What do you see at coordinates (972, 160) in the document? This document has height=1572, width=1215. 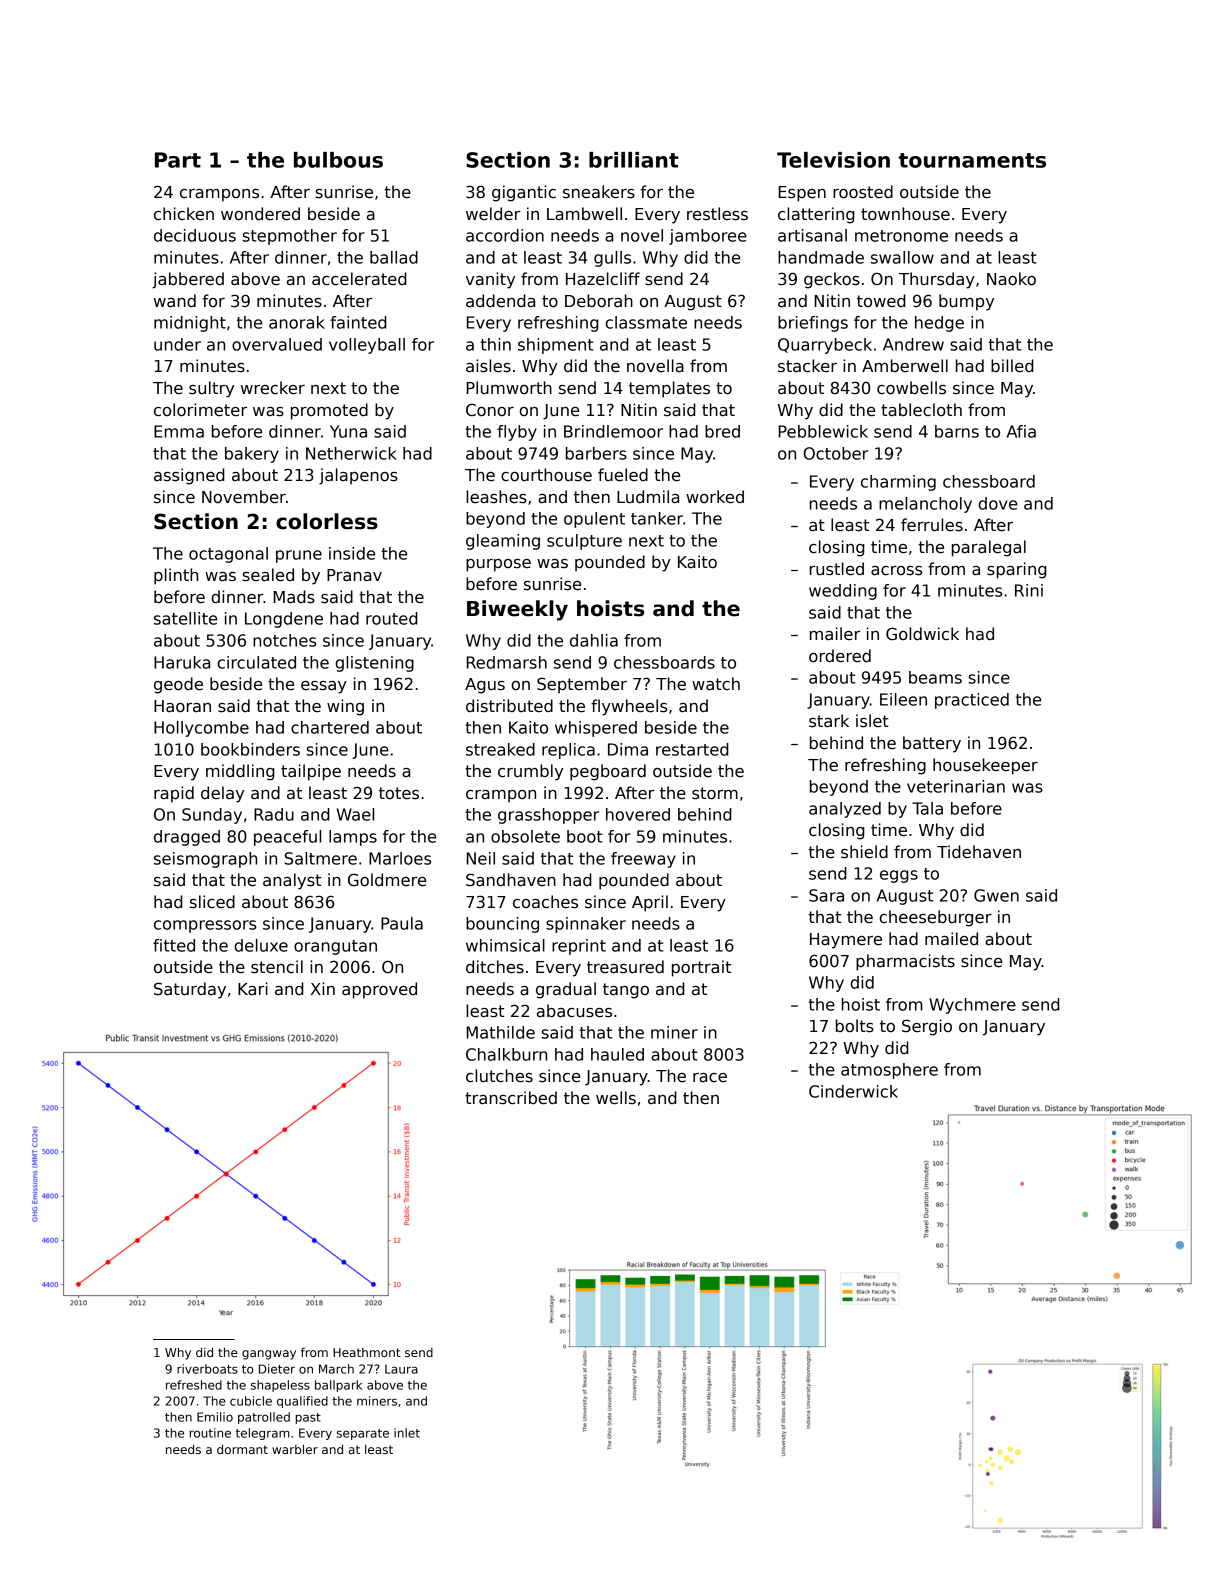 I see `tournaments` at bounding box center [972, 160].
